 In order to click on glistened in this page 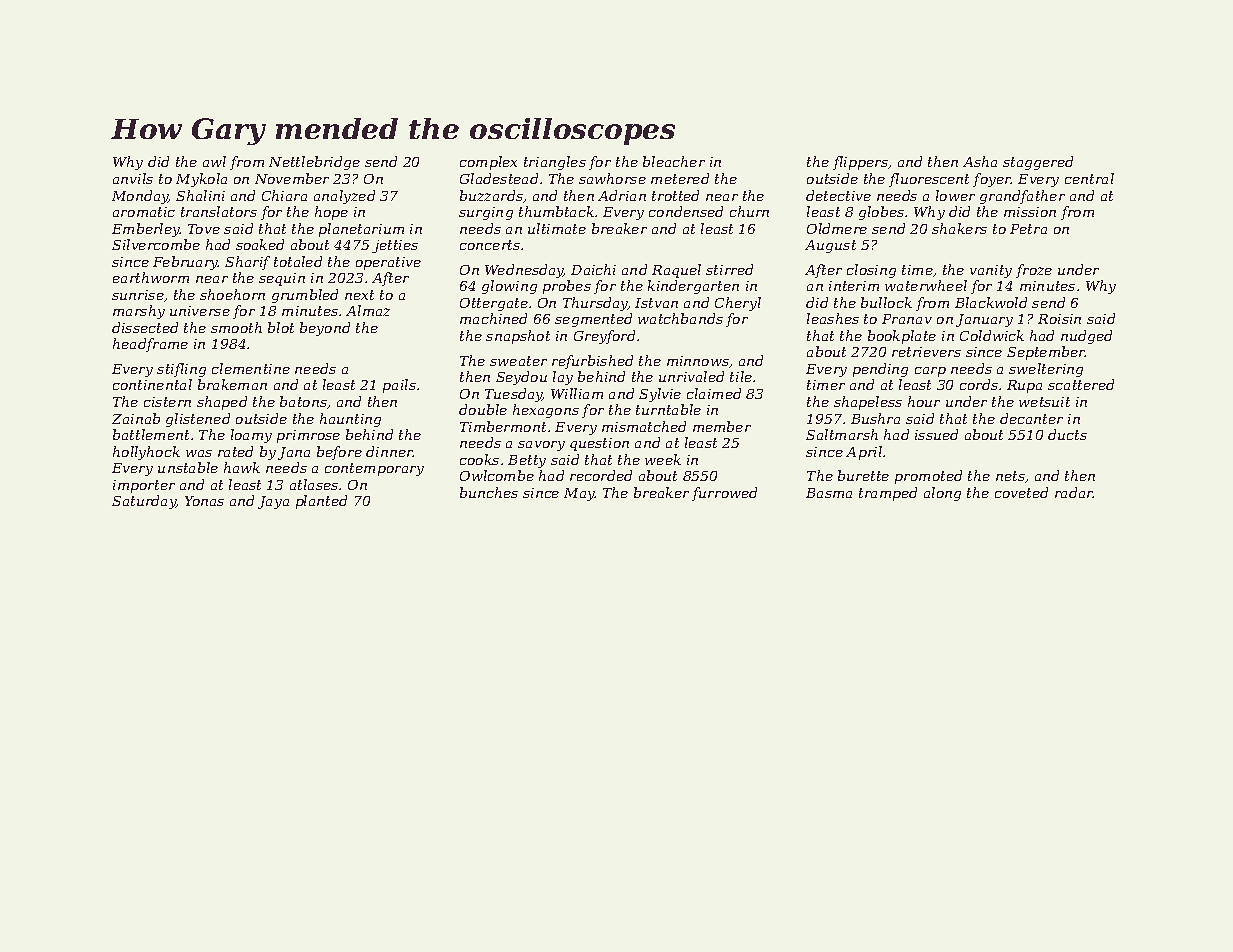, I will do `click(198, 420)`.
